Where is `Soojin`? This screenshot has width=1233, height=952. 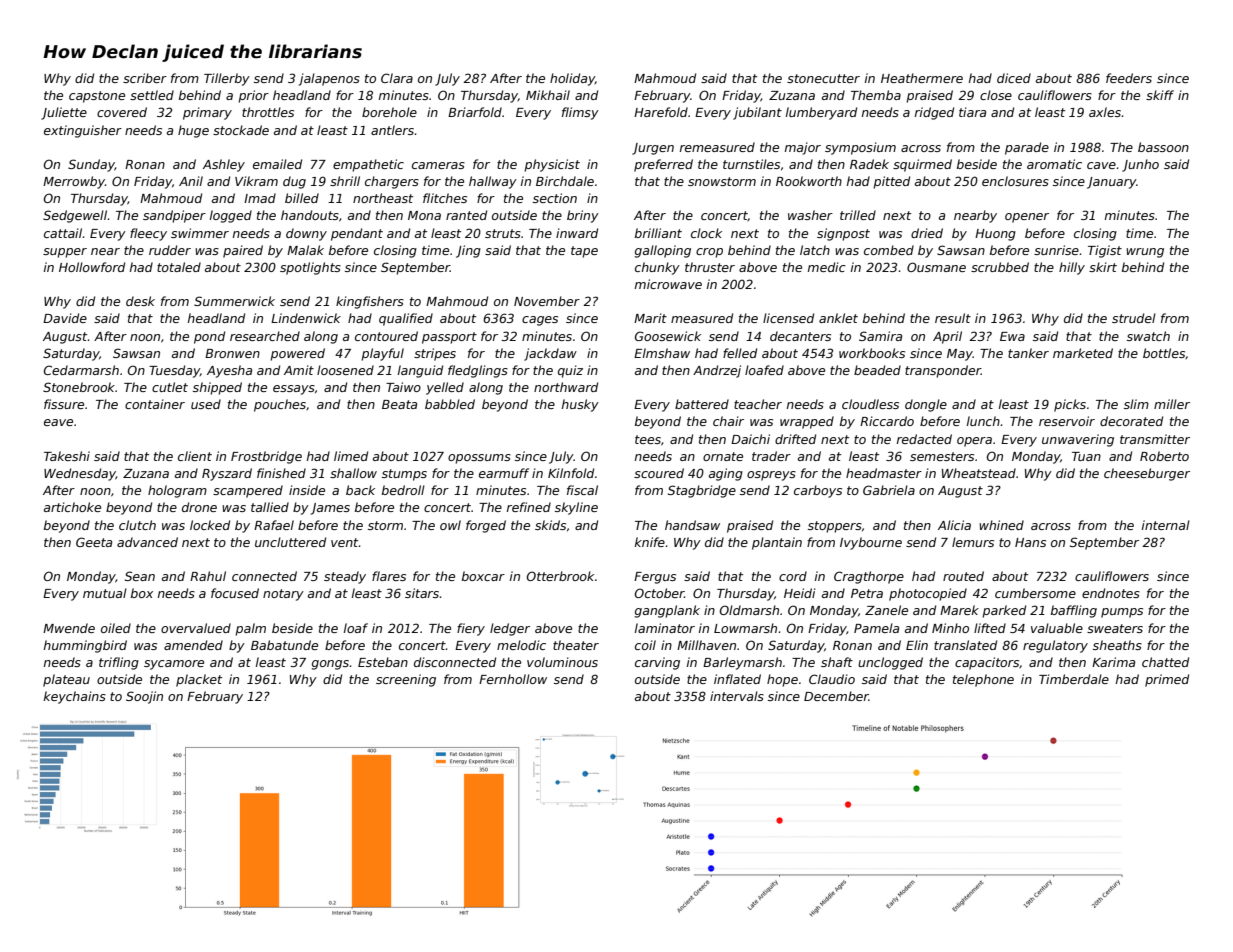 Soojin is located at coordinates (144, 697).
